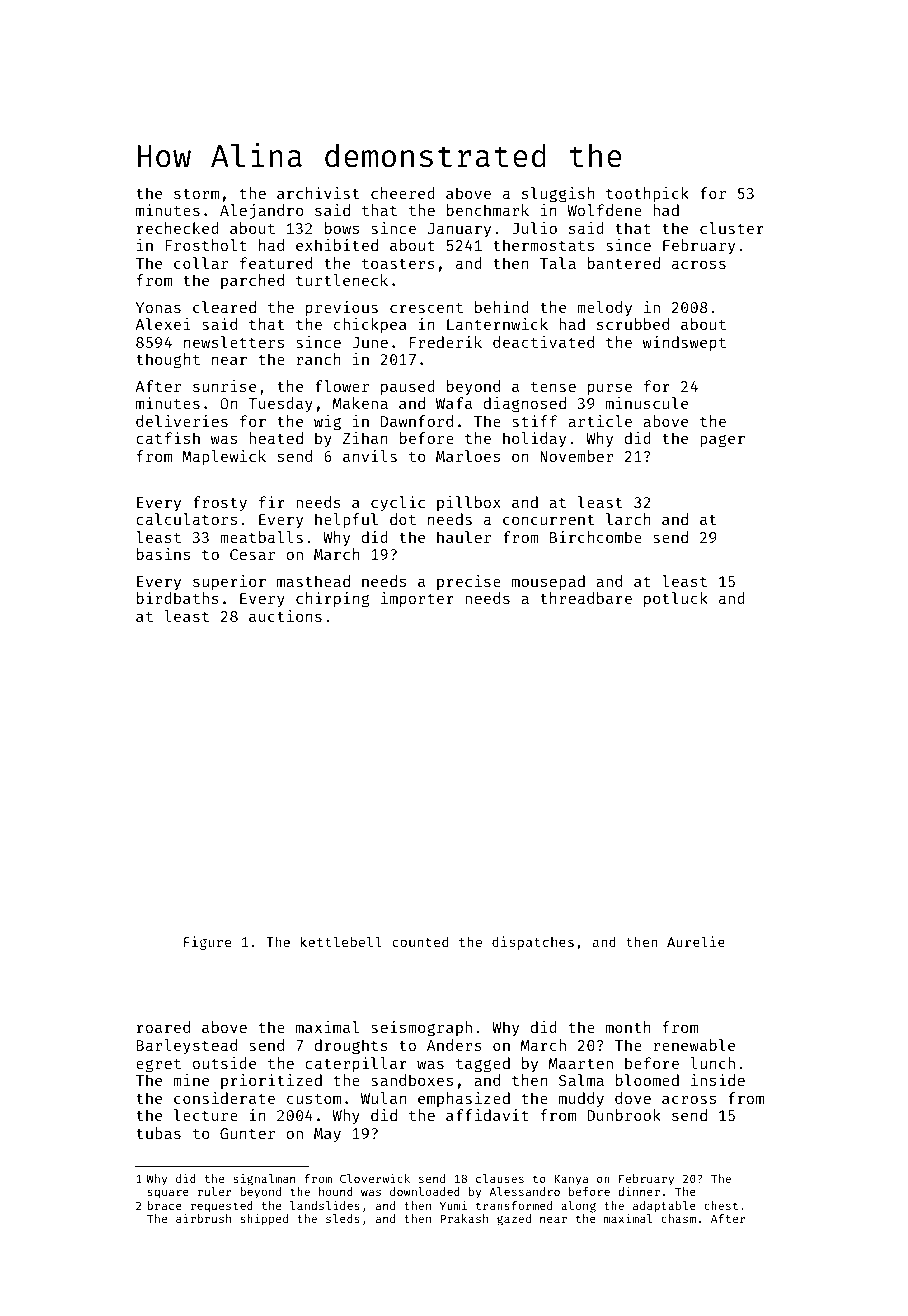 Image resolution: width=908 pixels, height=1316 pixels. What do you see at coordinates (647, 194) in the page?
I see `toothpick` at bounding box center [647, 194].
